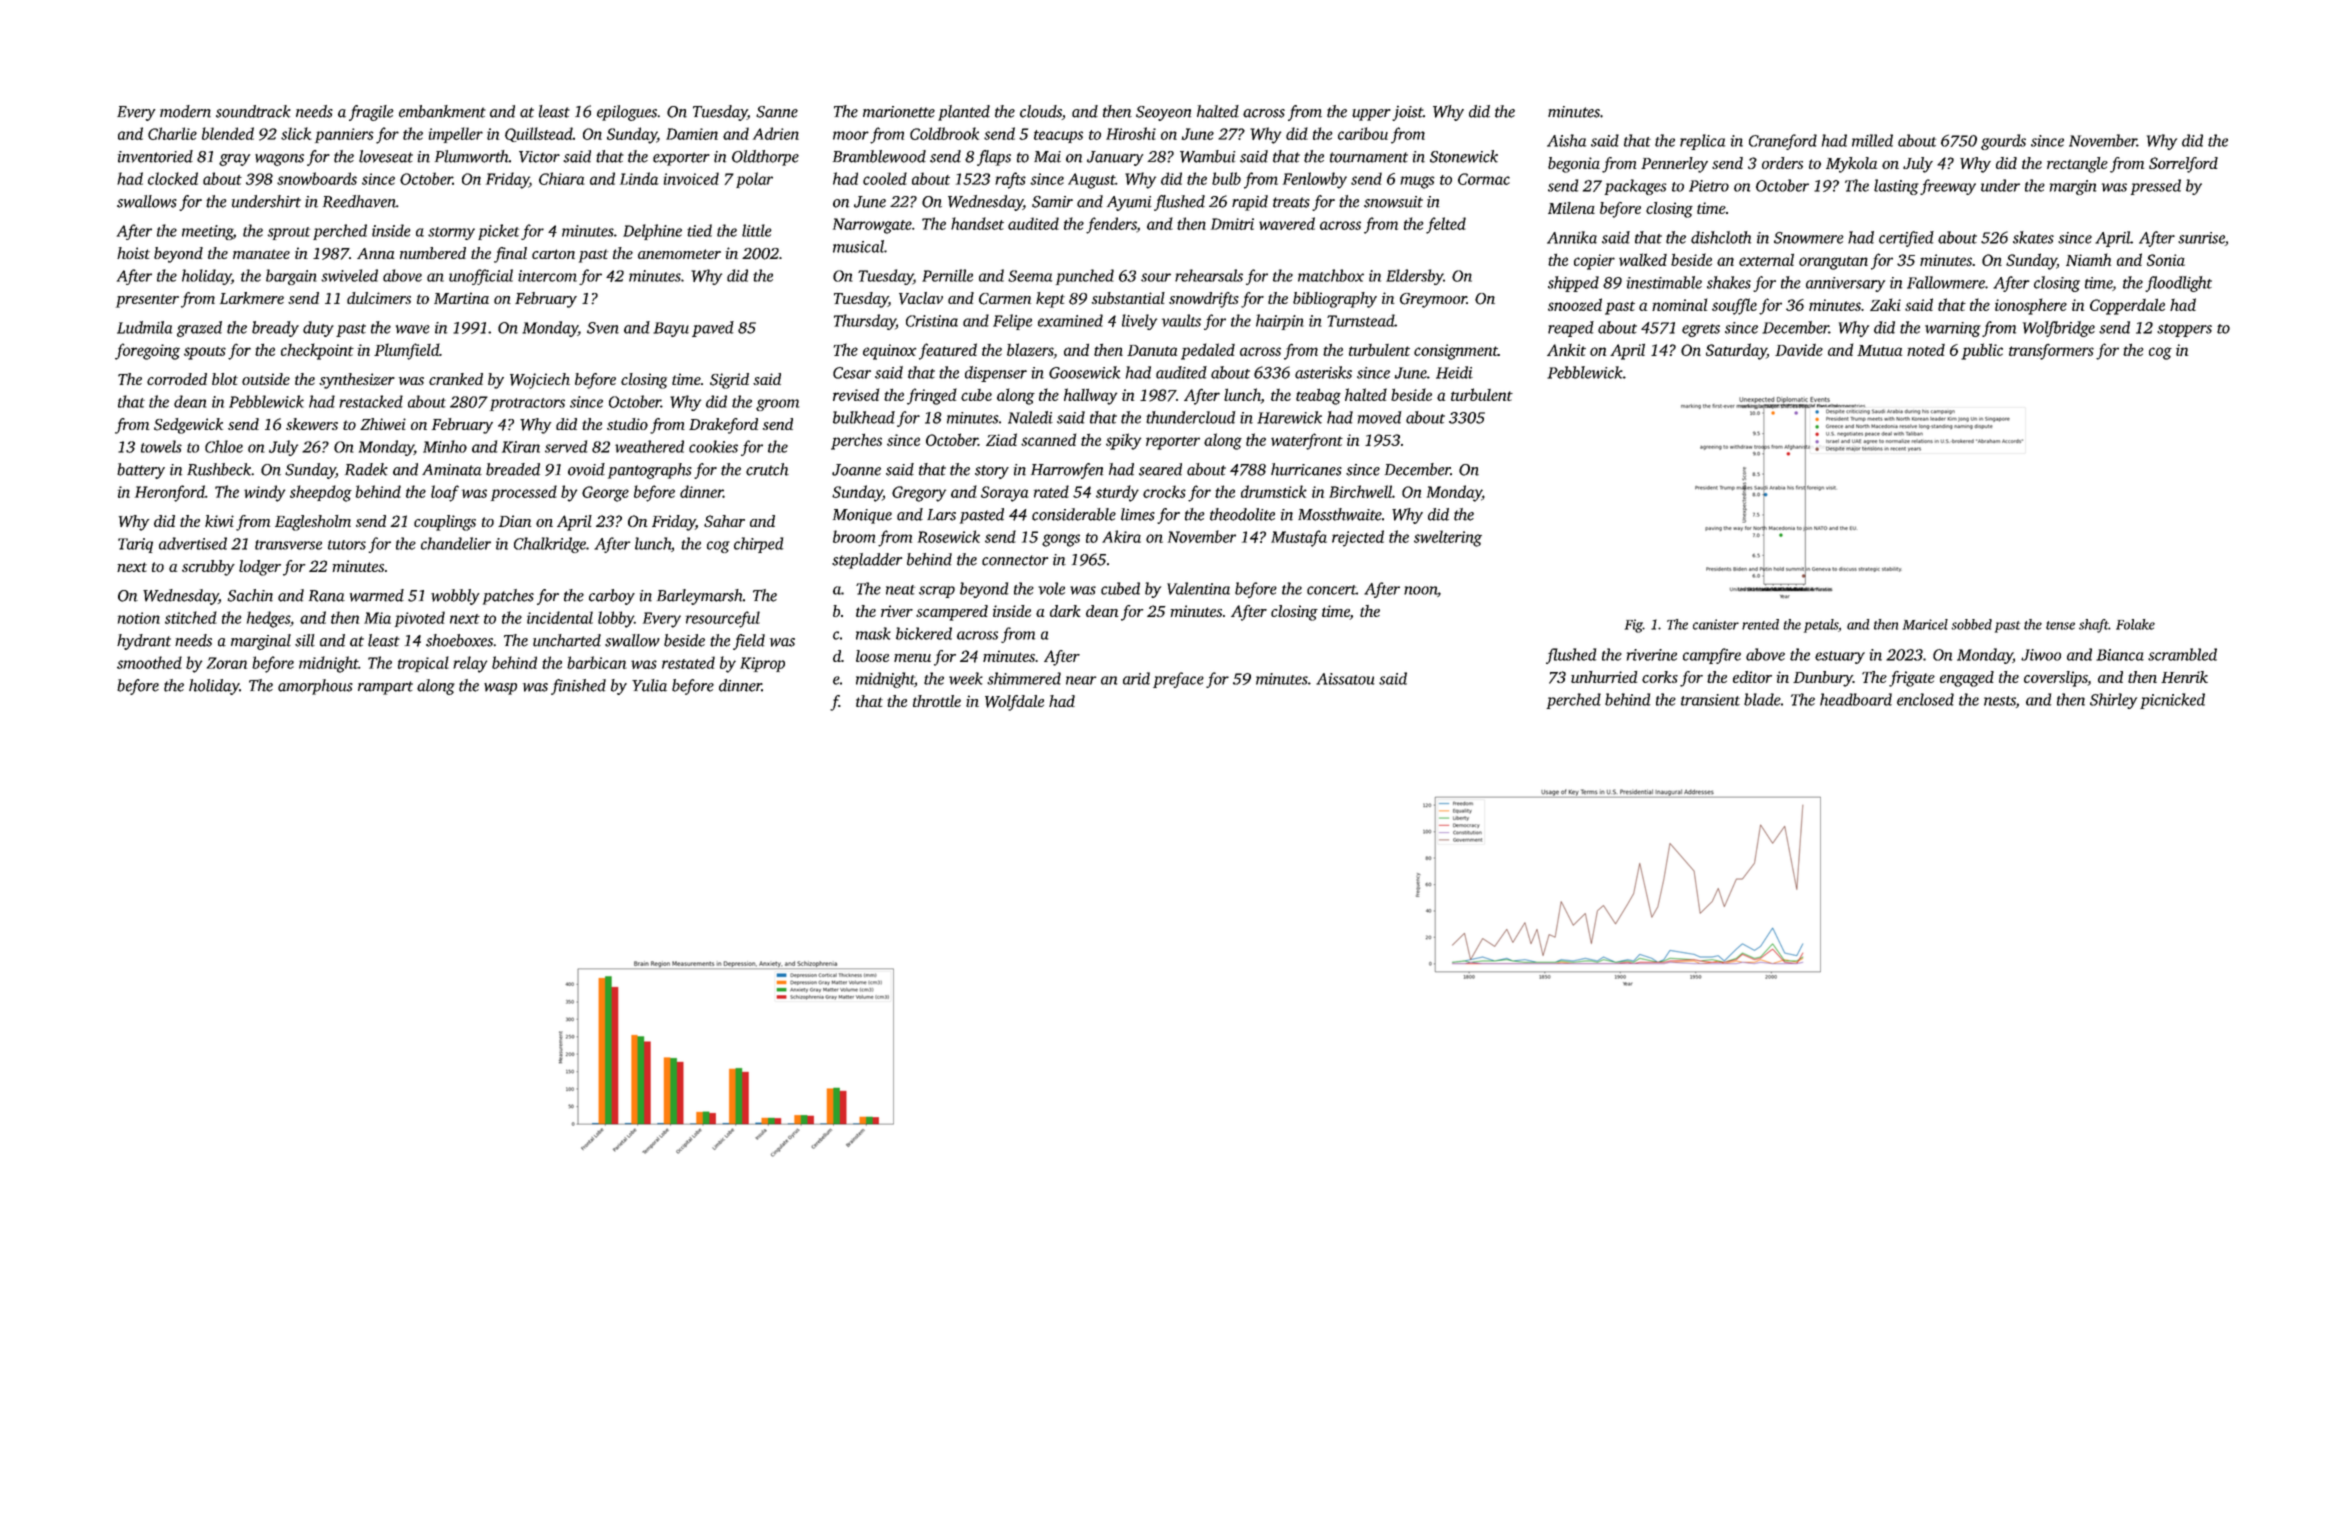 This screenshot has height=1520, width=2349. I want to click on Akira, so click(1121, 536).
